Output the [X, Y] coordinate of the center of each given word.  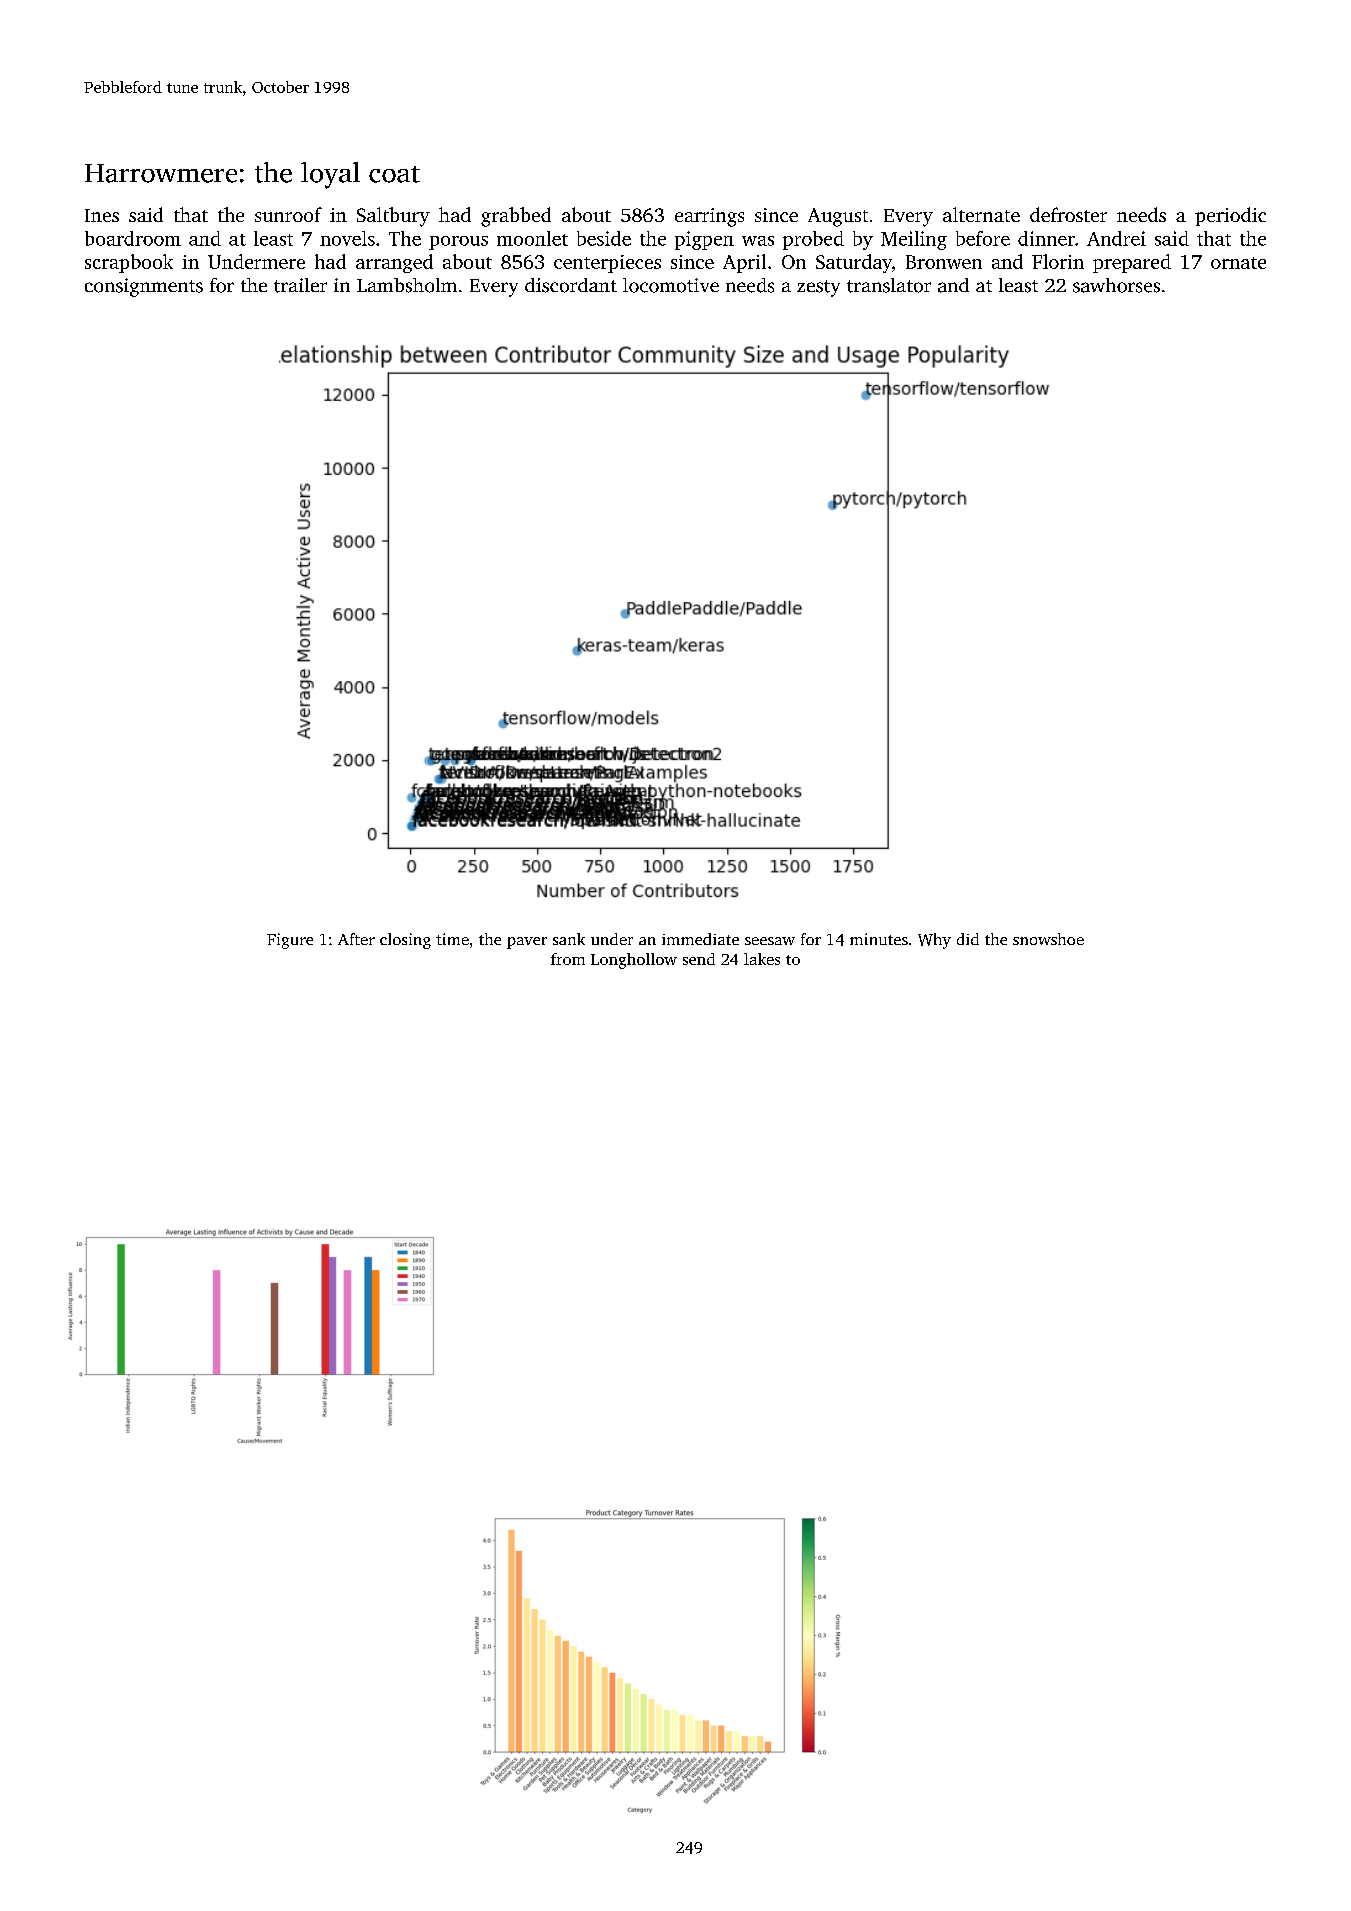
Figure [290, 941]
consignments [144, 287]
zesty [818, 288]
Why [934, 941]
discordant [571, 285]
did [968, 939]
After [356, 939]
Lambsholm [407, 285]
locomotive [671, 285]
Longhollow [634, 961]
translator [889, 285]
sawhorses [1116, 285]
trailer [300, 285]
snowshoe [1048, 939]
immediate [700, 939]
